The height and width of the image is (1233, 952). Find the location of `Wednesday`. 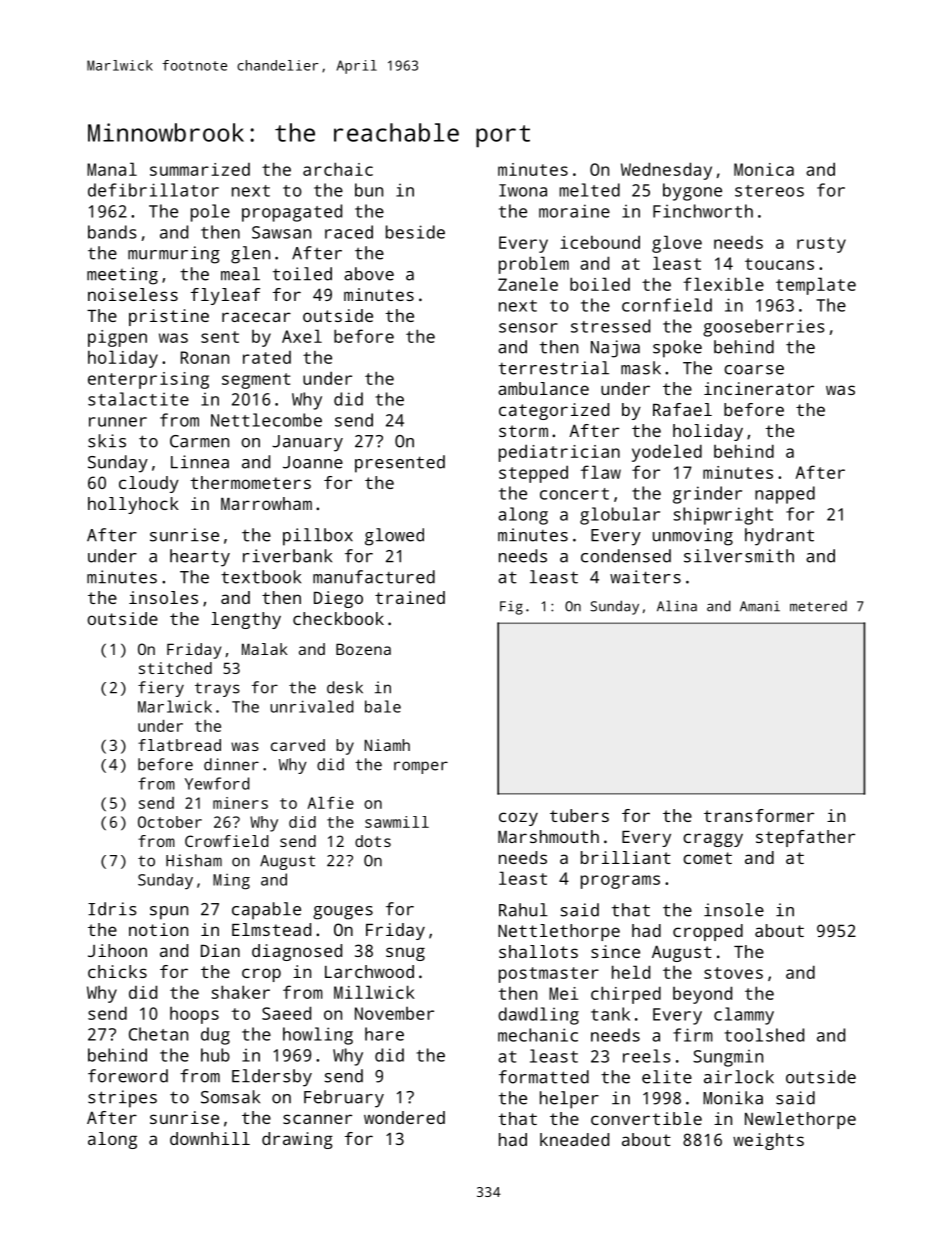

Wednesday is located at coordinates (666, 171).
